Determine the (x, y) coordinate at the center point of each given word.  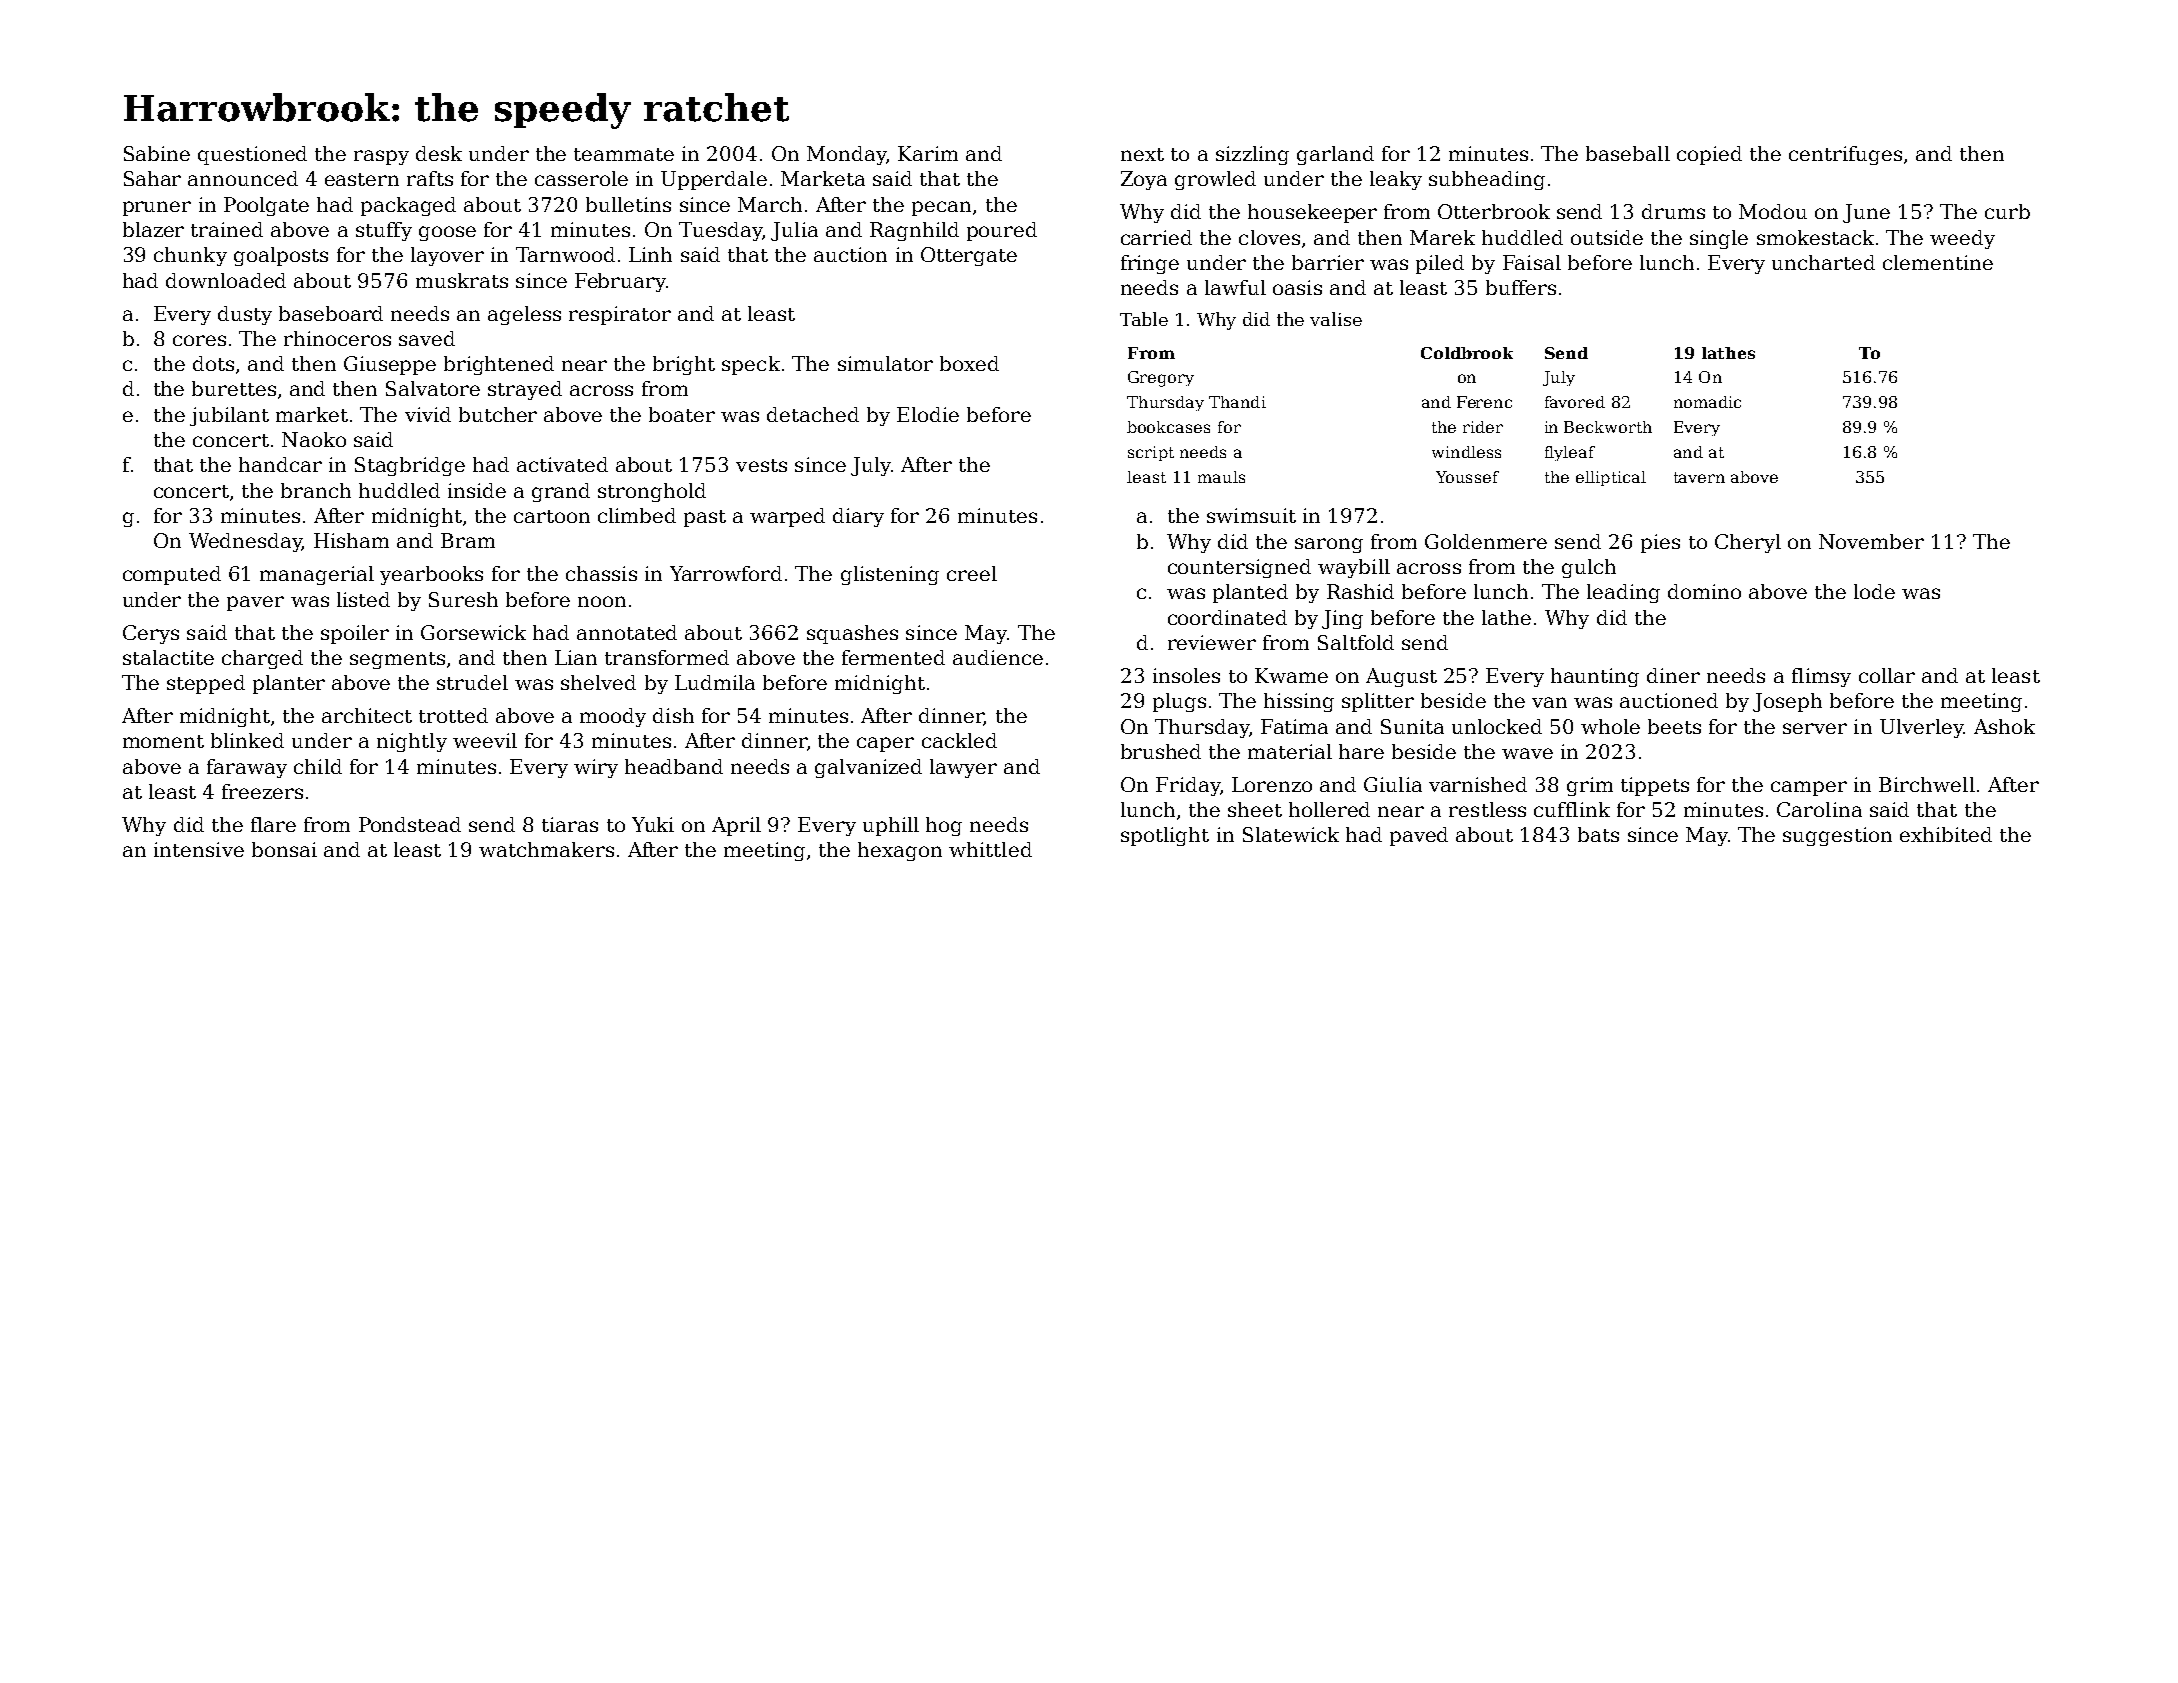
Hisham (351, 540)
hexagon (900, 851)
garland (1335, 155)
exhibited (1946, 834)
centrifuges (1845, 155)
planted (1250, 593)
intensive (199, 849)
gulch (1589, 568)
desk (439, 153)
